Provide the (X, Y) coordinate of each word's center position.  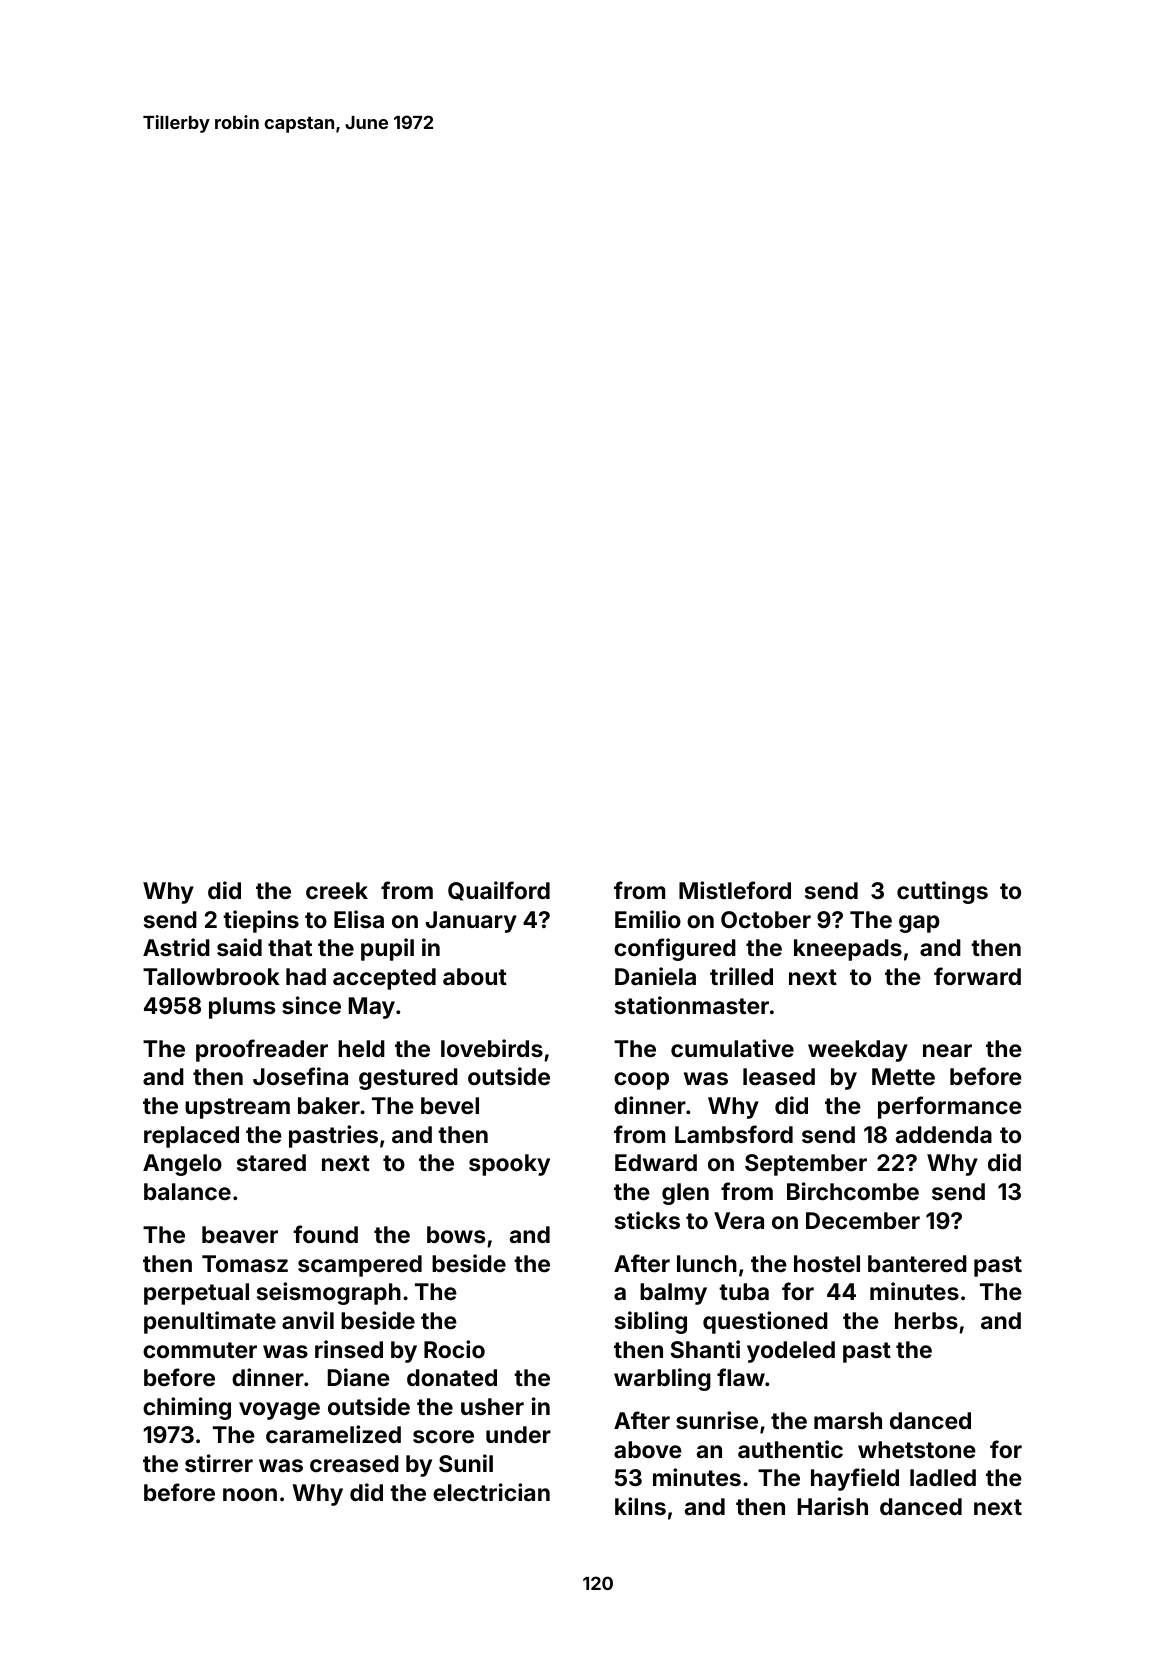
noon (250, 1494)
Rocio (454, 1349)
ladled (943, 1477)
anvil (308, 1320)
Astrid (176, 947)
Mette (903, 1076)
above (648, 1449)
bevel (450, 1105)
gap (919, 924)
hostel (827, 1263)
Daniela (655, 976)
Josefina (300, 1076)
